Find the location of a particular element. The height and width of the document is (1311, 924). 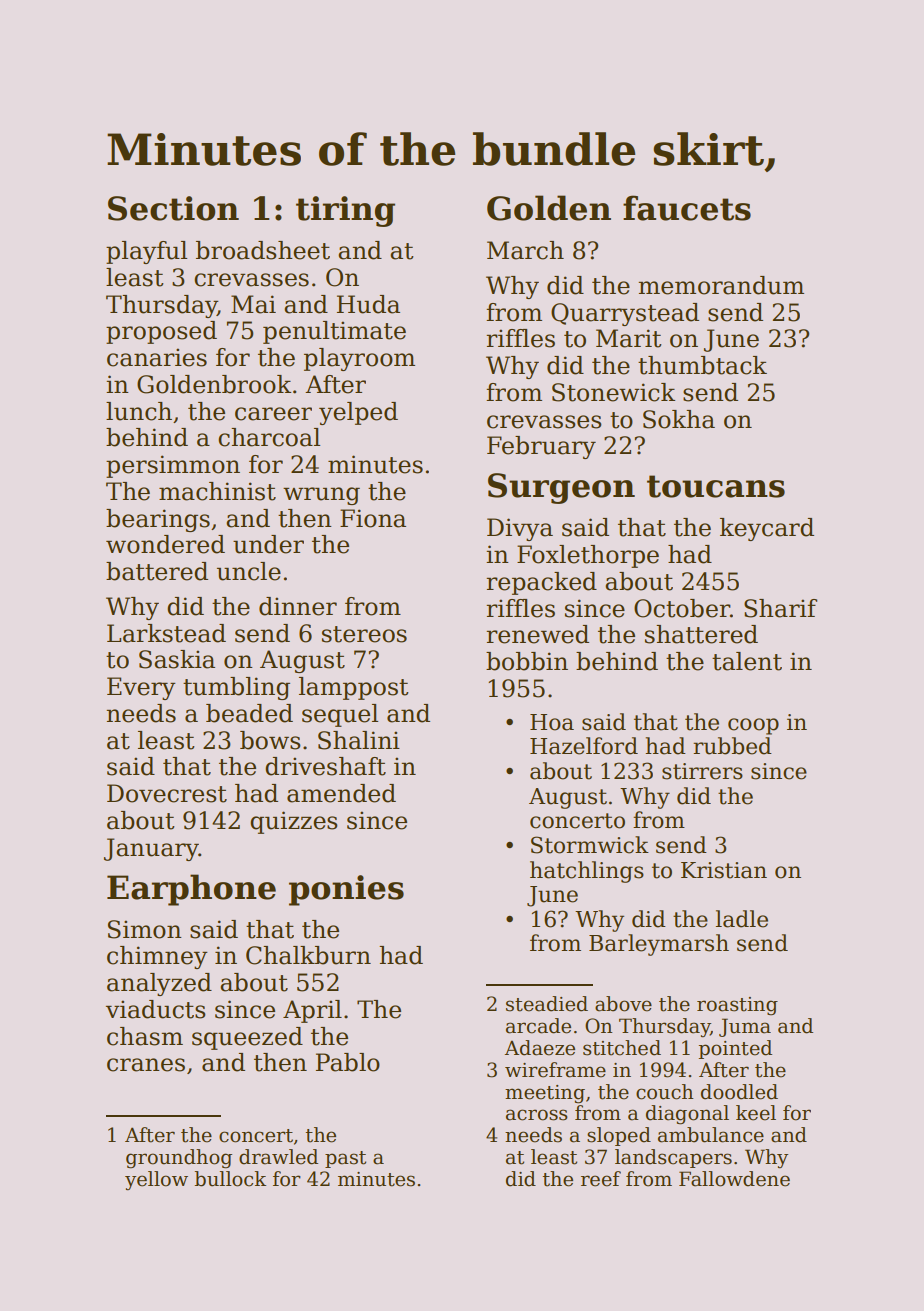

ponies is located at coordinates (346, 890).
